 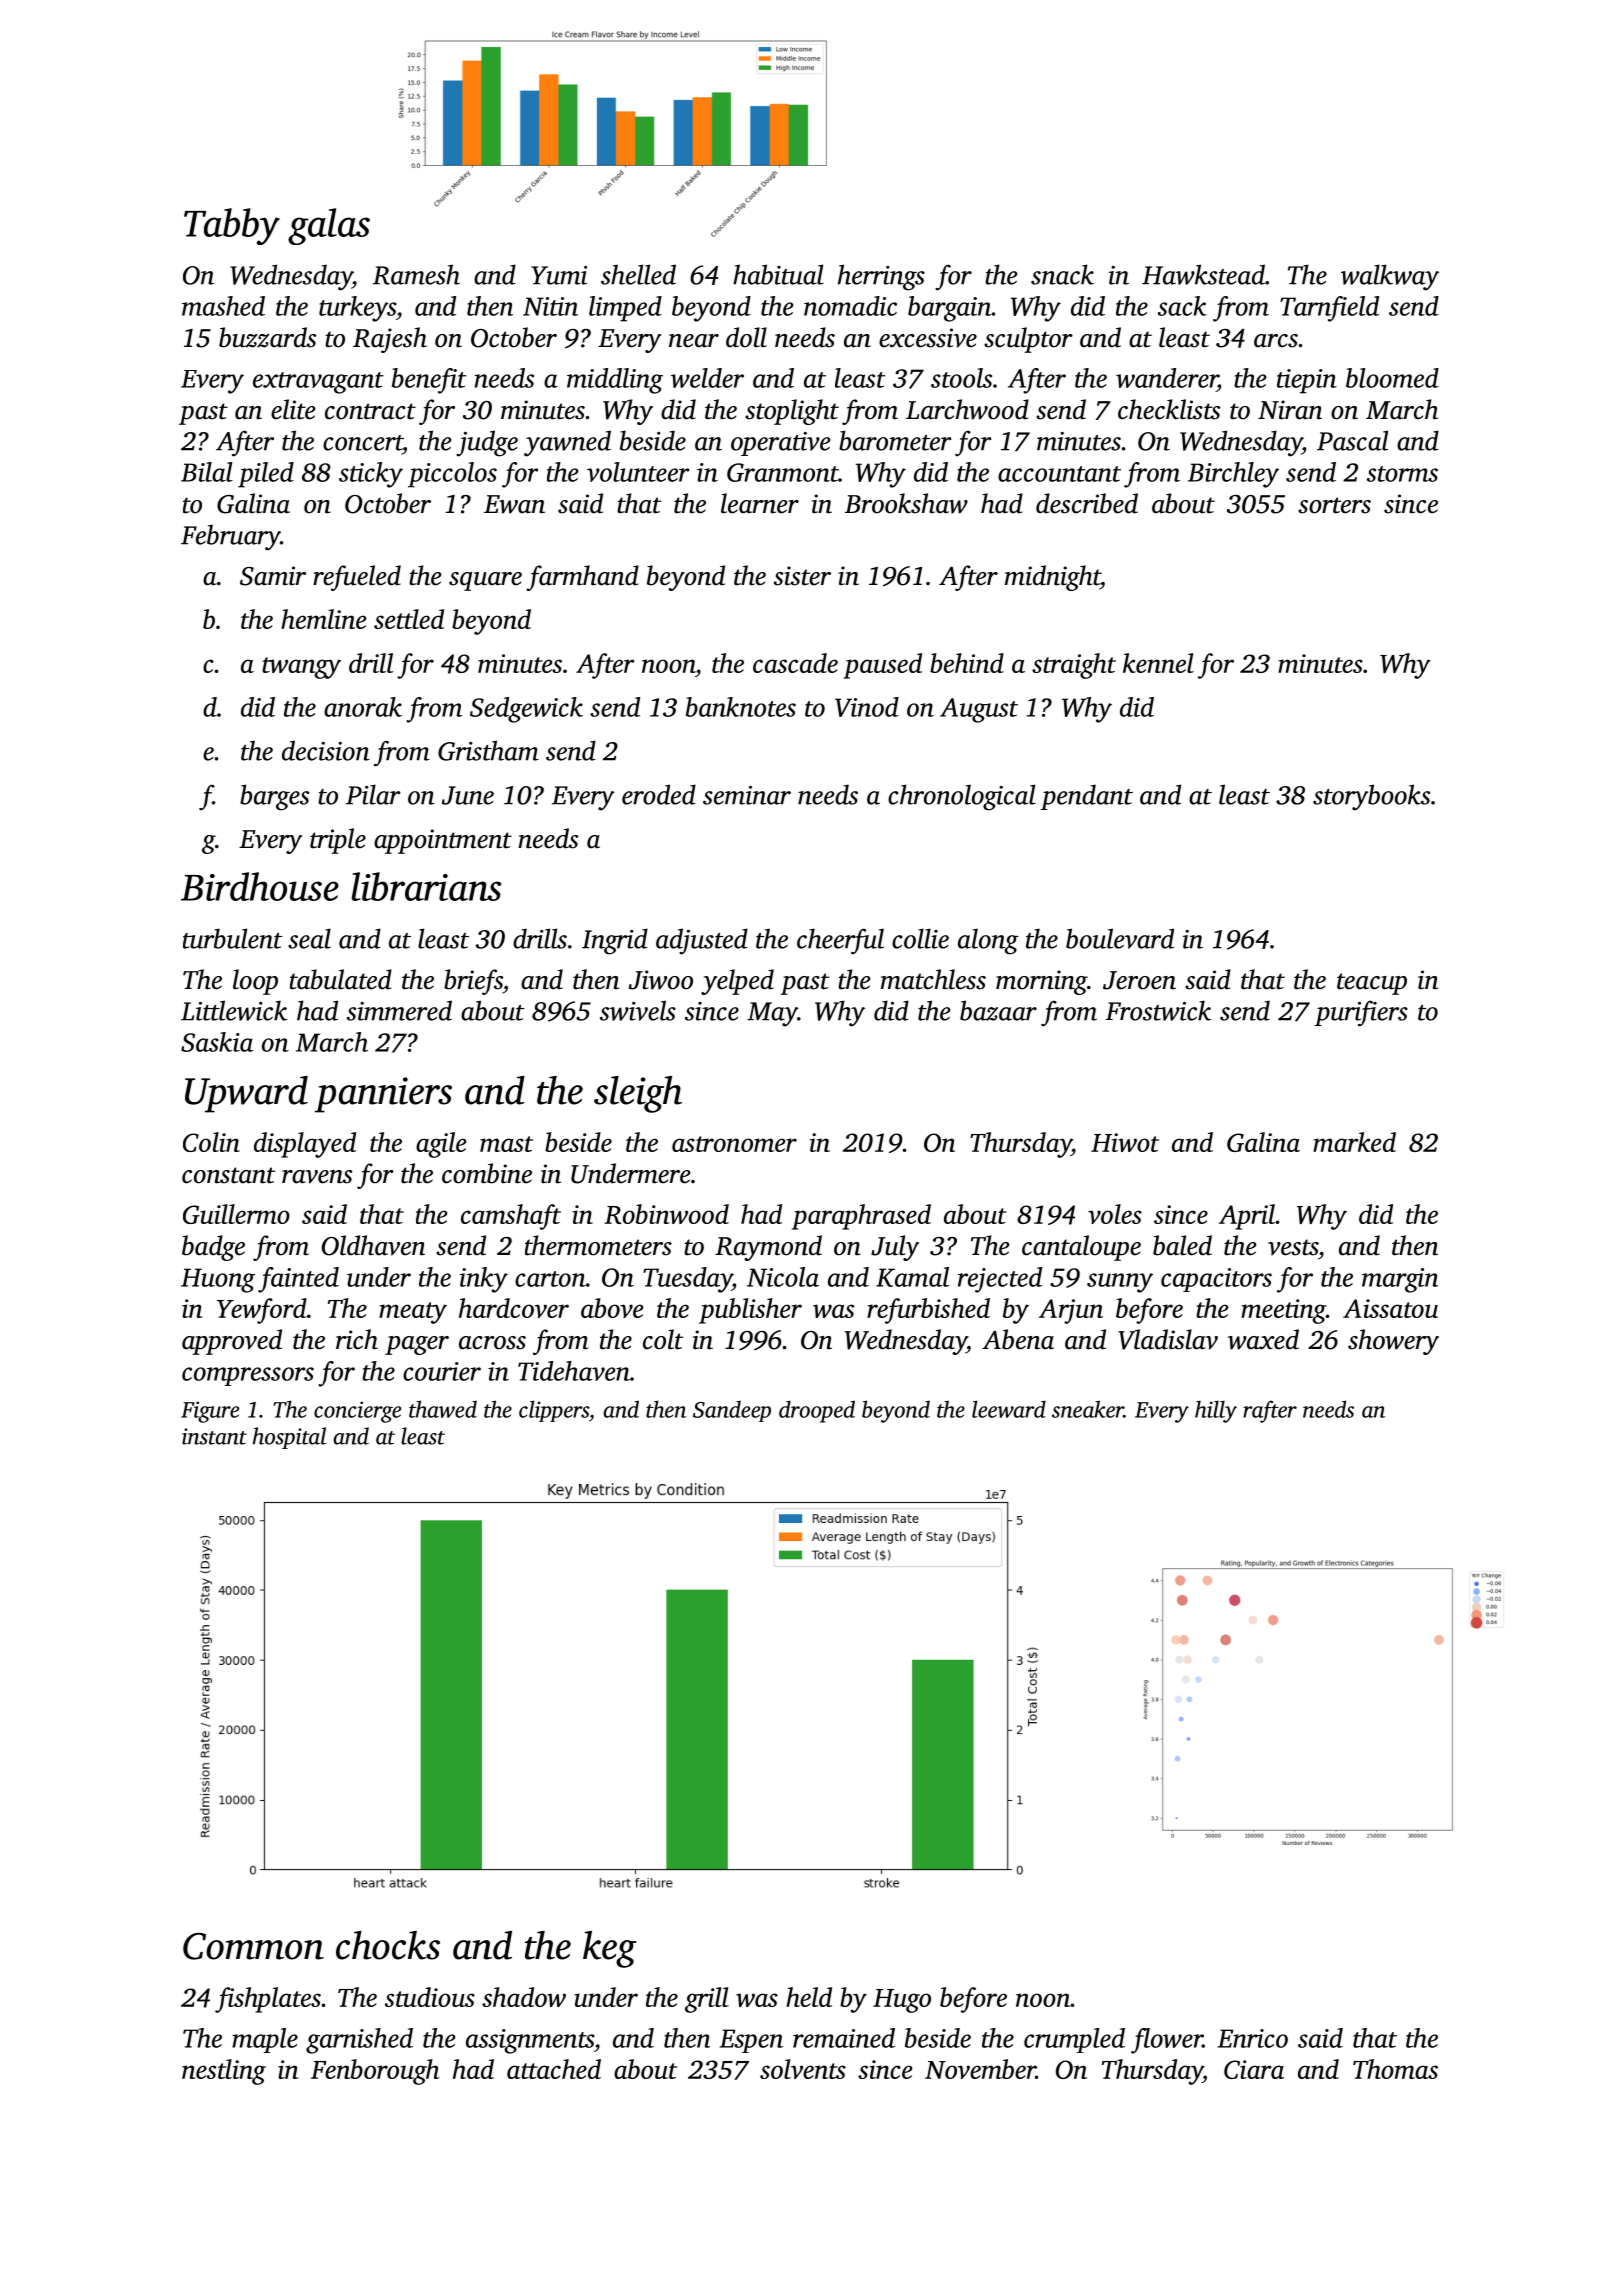 What do you see at coordinates (802, 576) in the screenshot?
I see `sister` at bounding box center [802, 576].
